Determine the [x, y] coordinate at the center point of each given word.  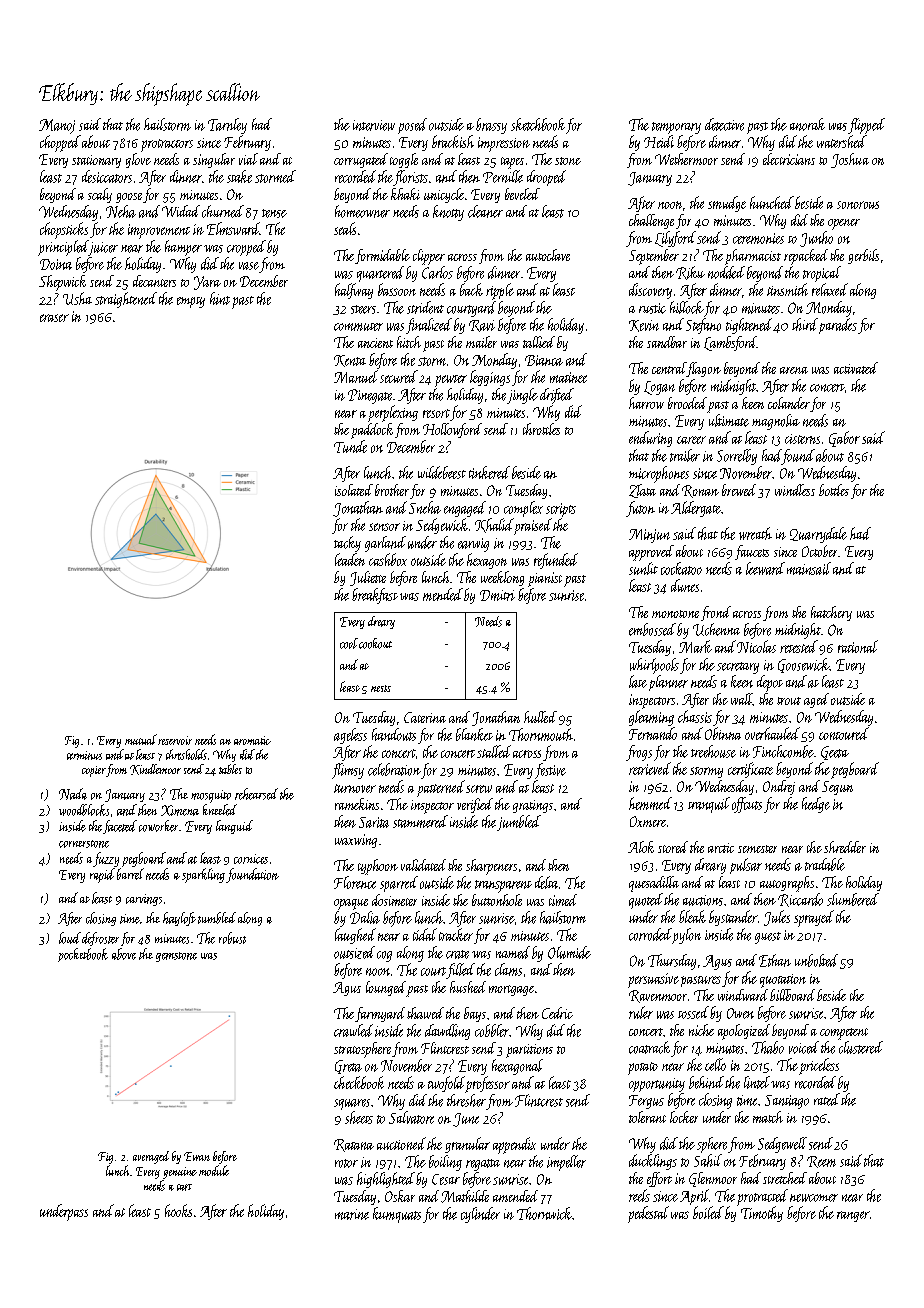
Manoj [57, 126]
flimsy [348, 771]
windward [743, 995]
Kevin [644, 326]
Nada [73, 794]
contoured [844, 733]
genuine [180, 1173]
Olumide [569, 952]
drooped [546, 178]
